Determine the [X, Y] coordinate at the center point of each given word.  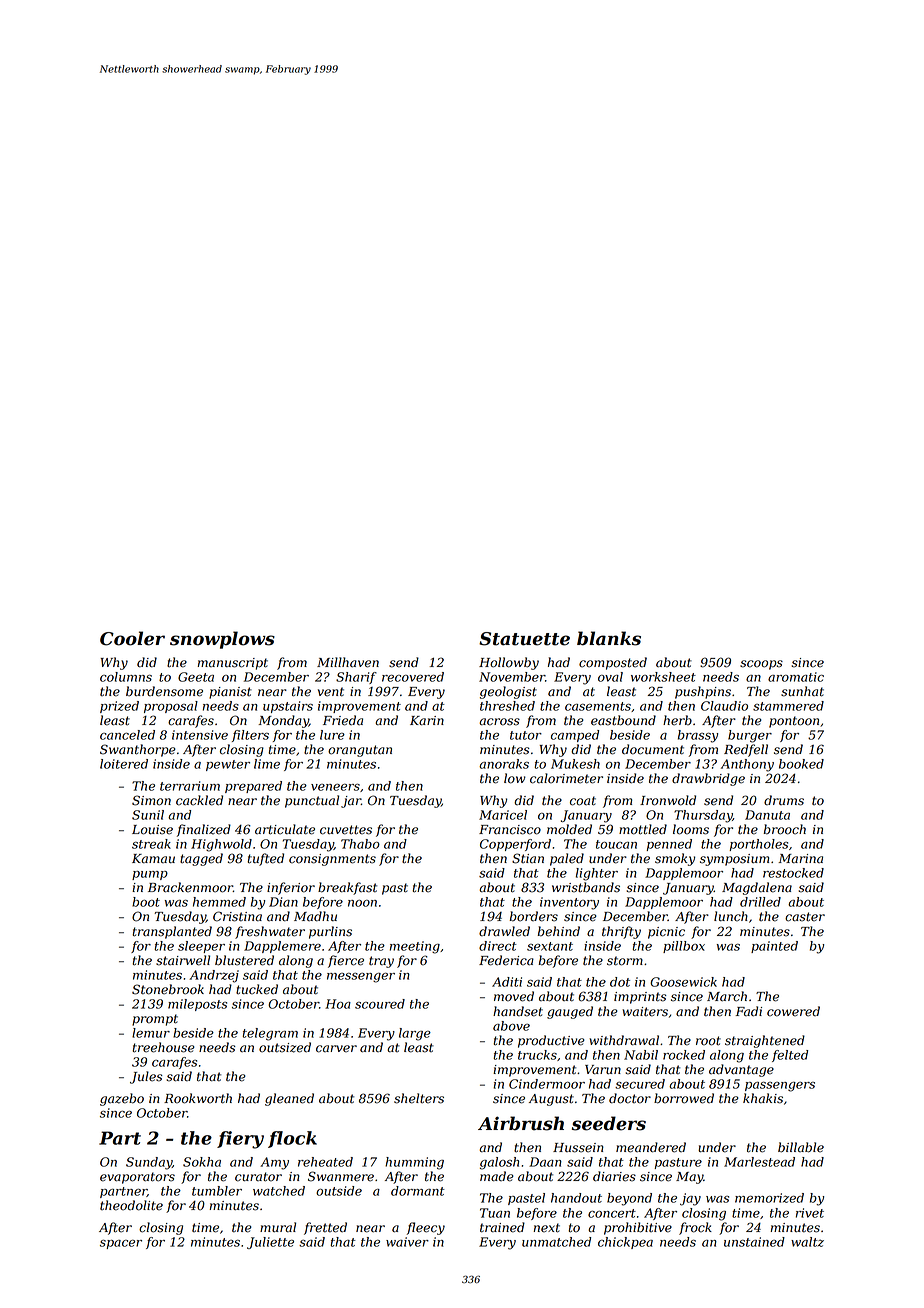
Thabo [360, 844]
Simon [151, 800]
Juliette [270, 1243]
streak [151, 844]
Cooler [132, 638]
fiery [240, 1140]
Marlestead [759, 1162]
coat [583, 801]
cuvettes [346, 830]
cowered [793, 1011]
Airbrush [521, 1123]
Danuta [767, 815]
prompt [155, 1020]
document [653, 749]
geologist [508, 692]
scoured [380, 1004]
